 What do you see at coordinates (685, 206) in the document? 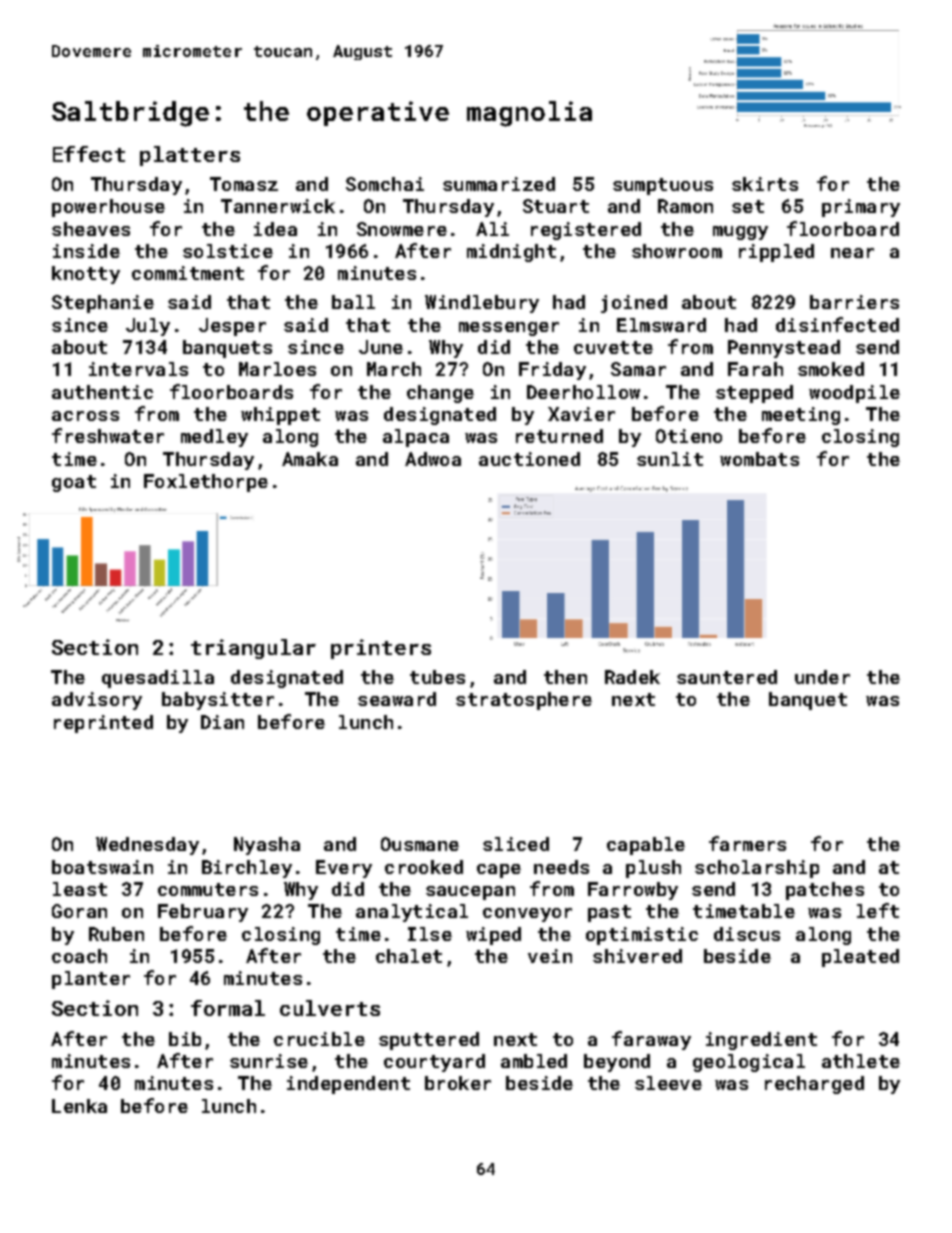
I see `Ramon` at bounding box center [685, 206].
